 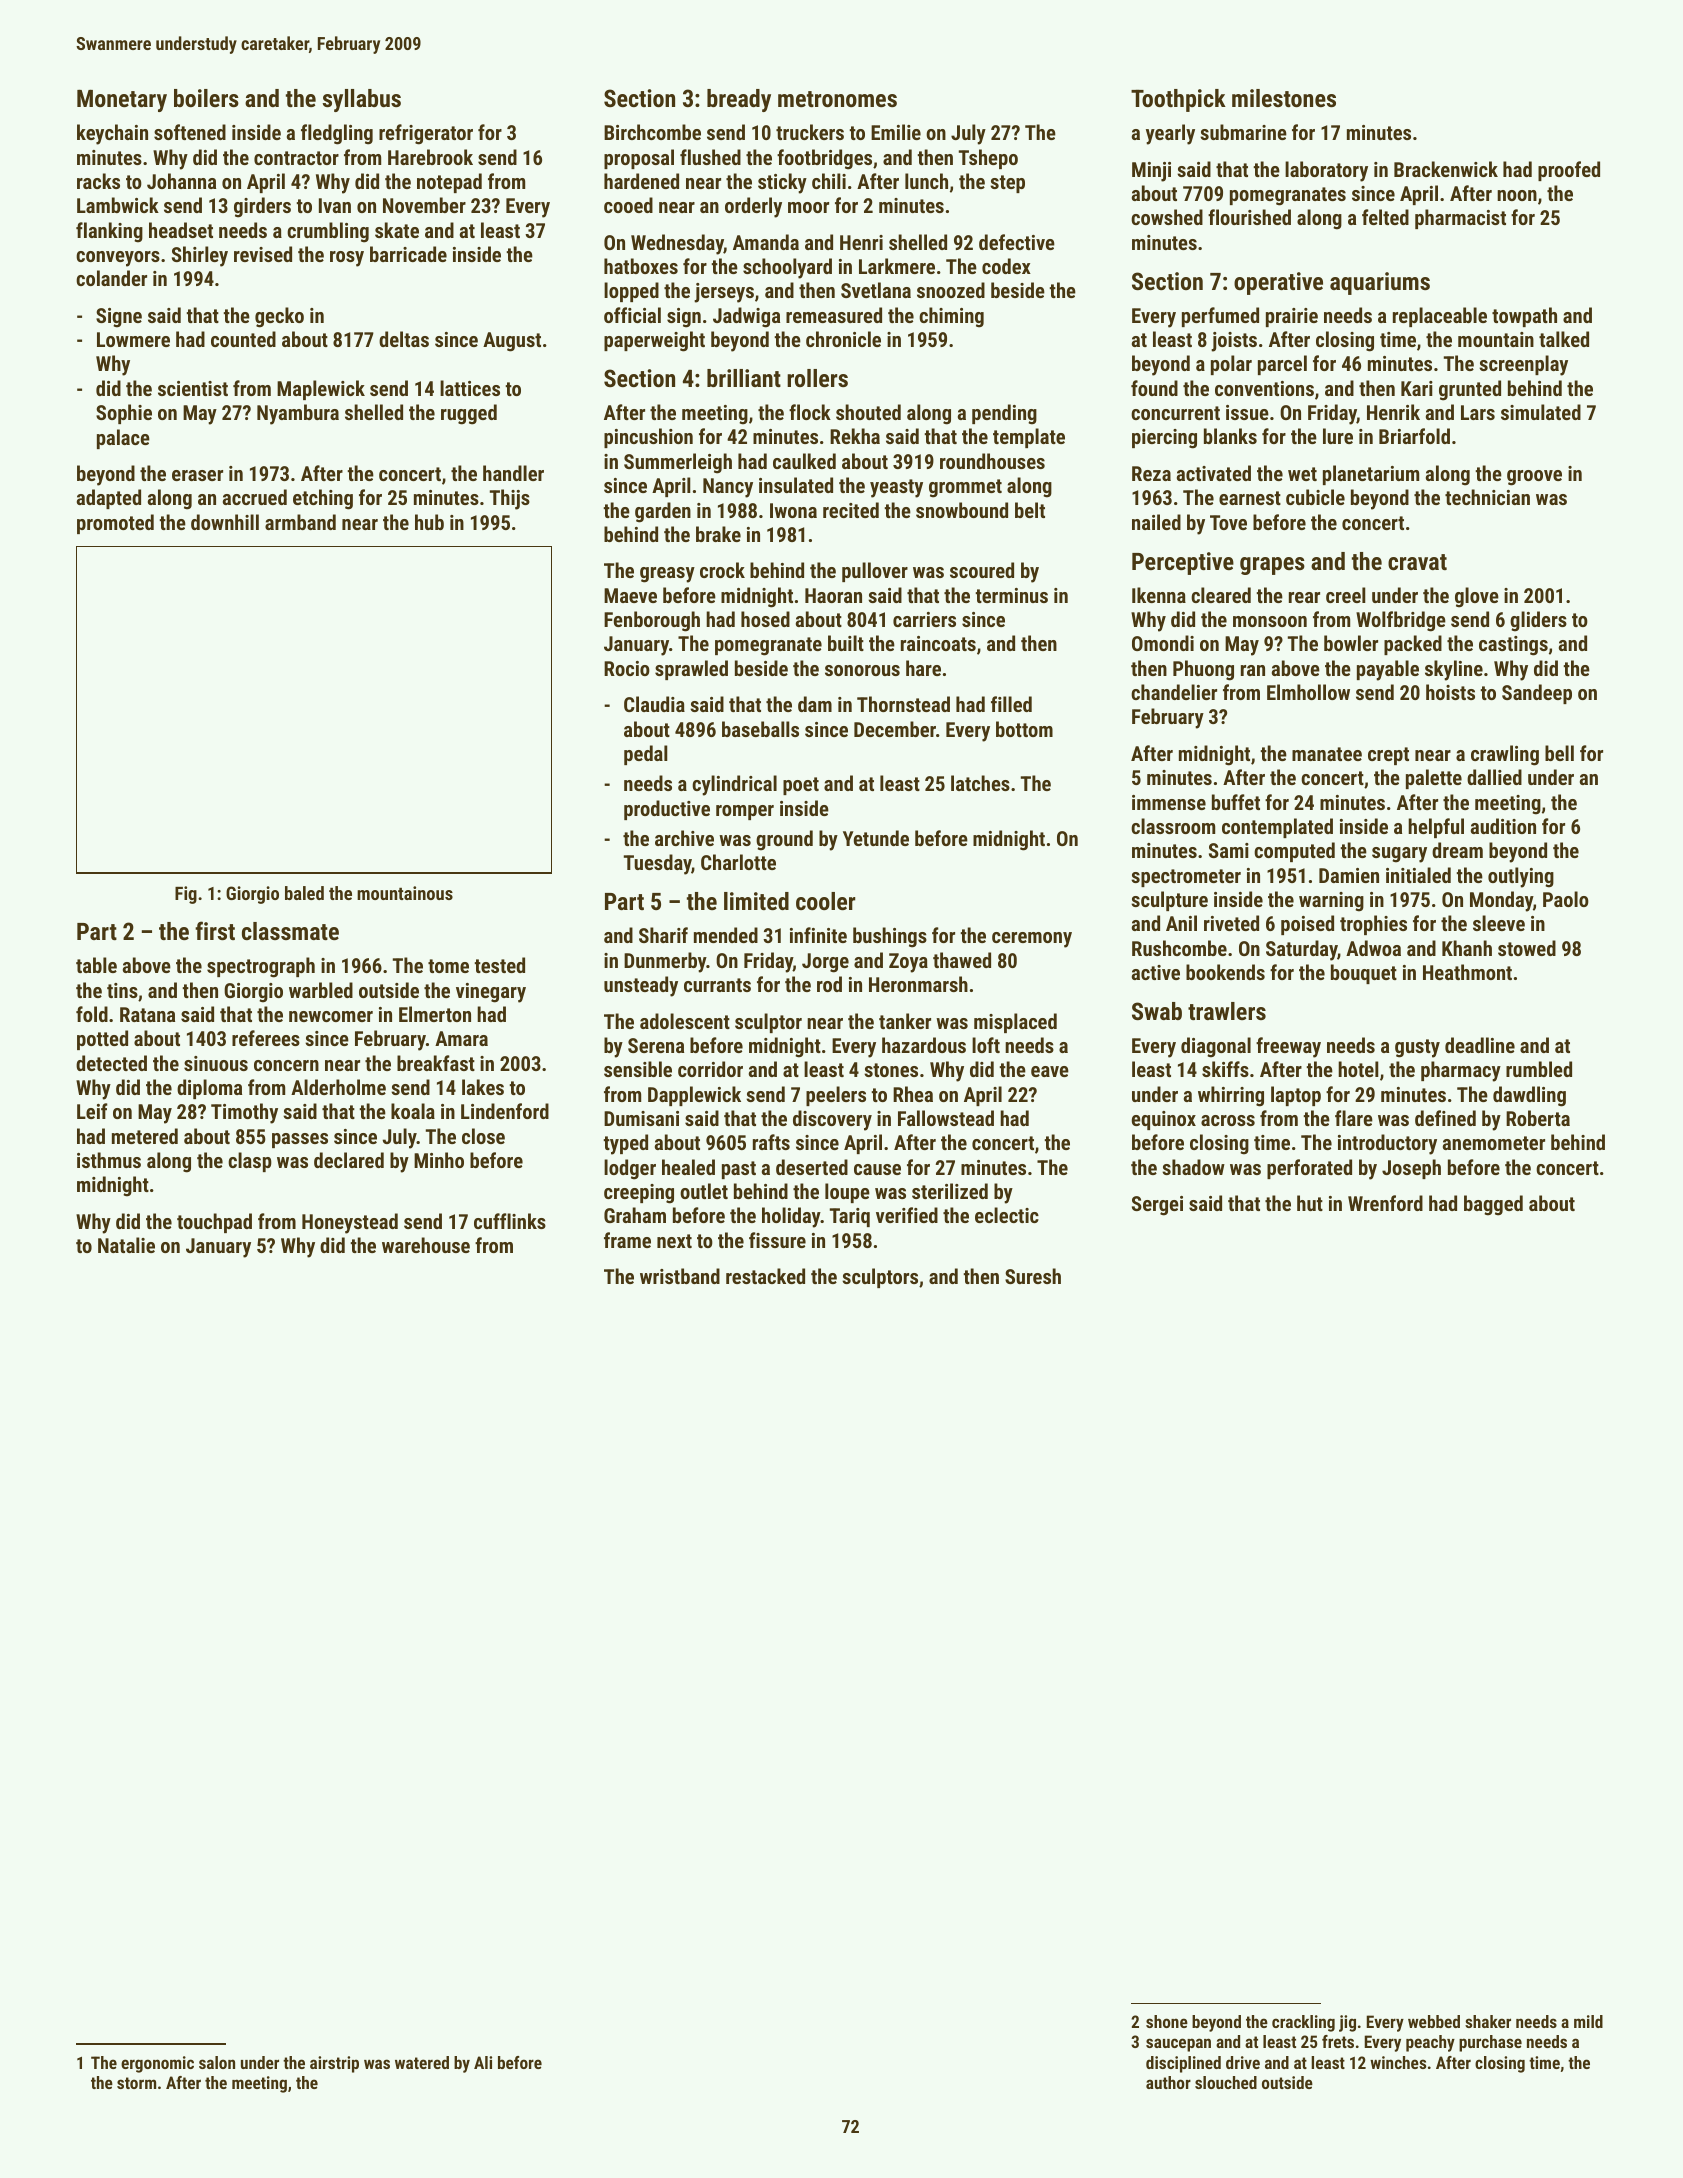 What do you see at coordinates (422, 2062) in the screenshot?
I see `watered` at bounding box center [422, 2062].
